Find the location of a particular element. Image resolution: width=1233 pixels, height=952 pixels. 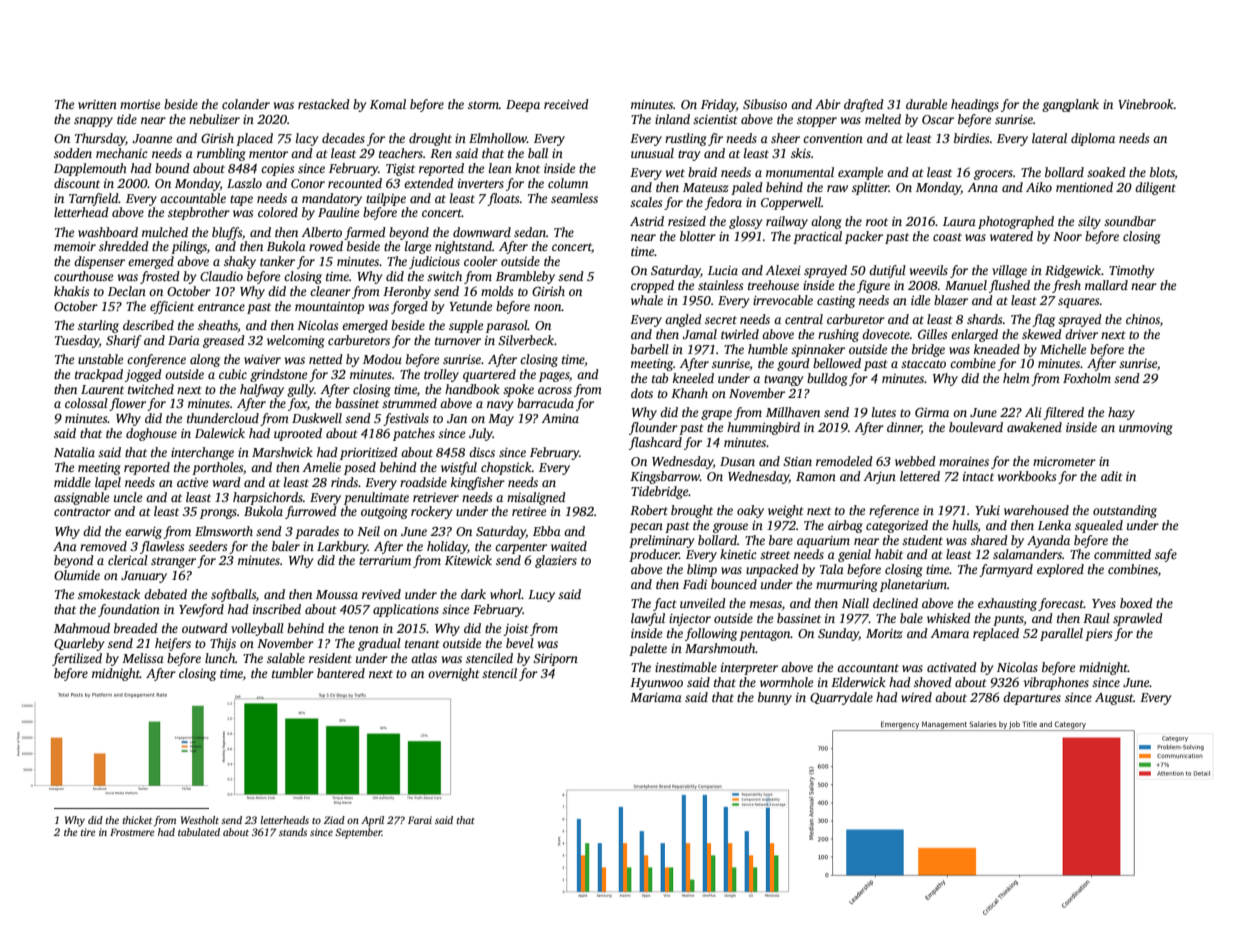

bantered is located at coordinates (341, 673).
